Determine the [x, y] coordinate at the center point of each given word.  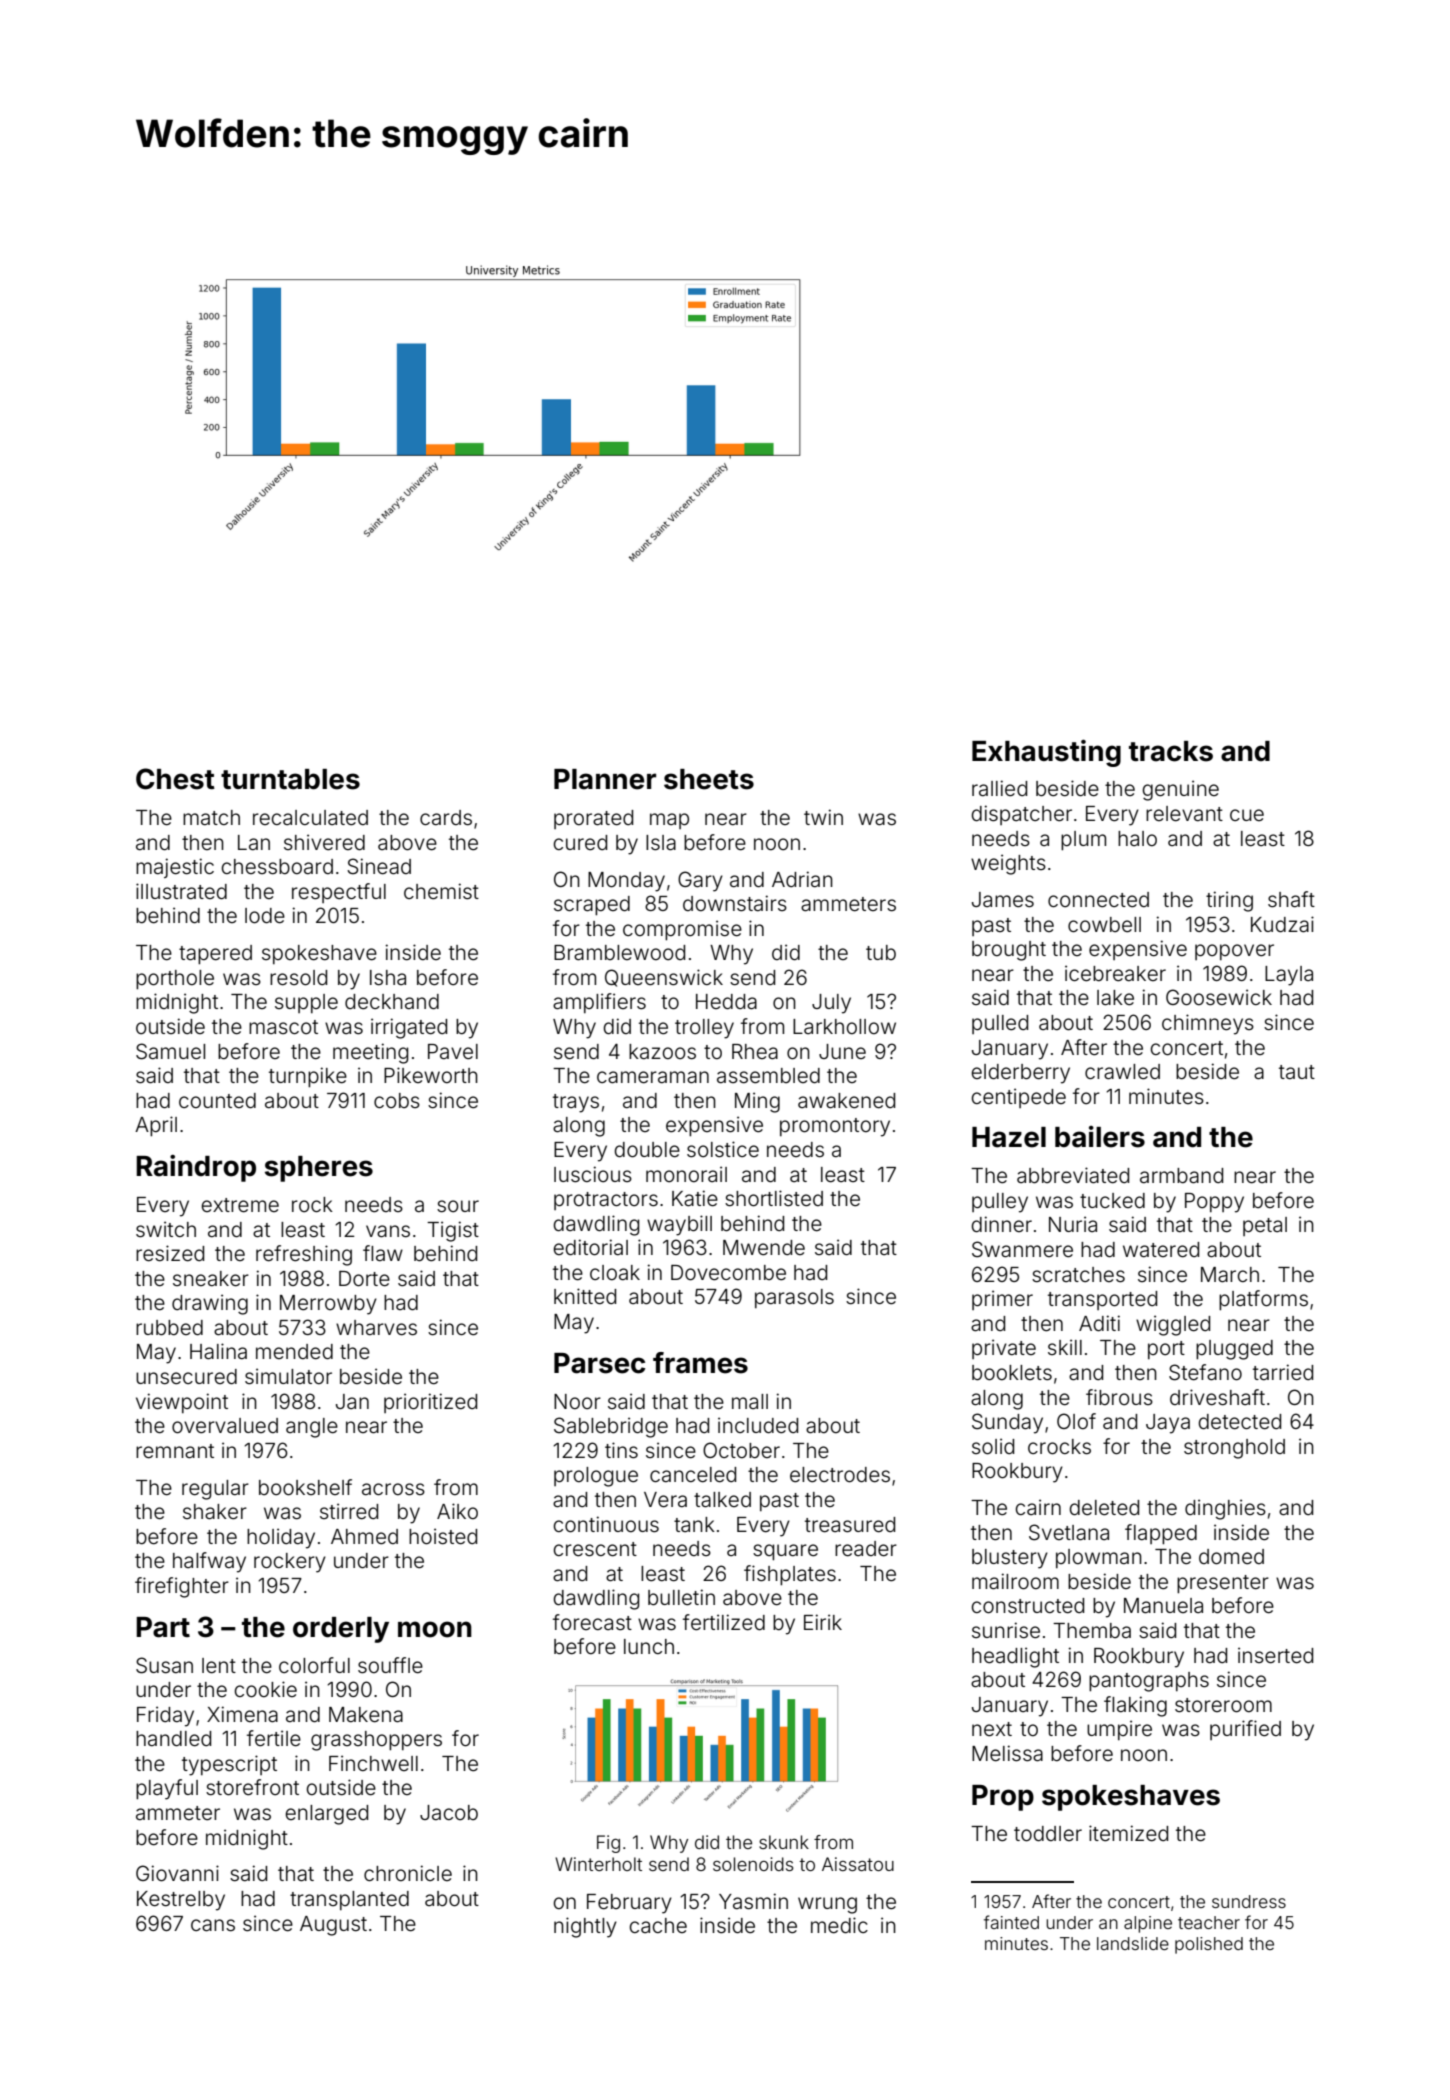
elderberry [1020, 1074]
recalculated [310, 817]
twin [823, 817]
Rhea [755, 1051]
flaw [383, 1253]
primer [1002, 1300]
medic [839, 1925]
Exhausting [1046, 753]
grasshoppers [376, 1741]
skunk [784, 1842]
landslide [1133, 1943]
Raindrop [196, 1168]
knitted [585, 1296]
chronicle [408, 1873]
